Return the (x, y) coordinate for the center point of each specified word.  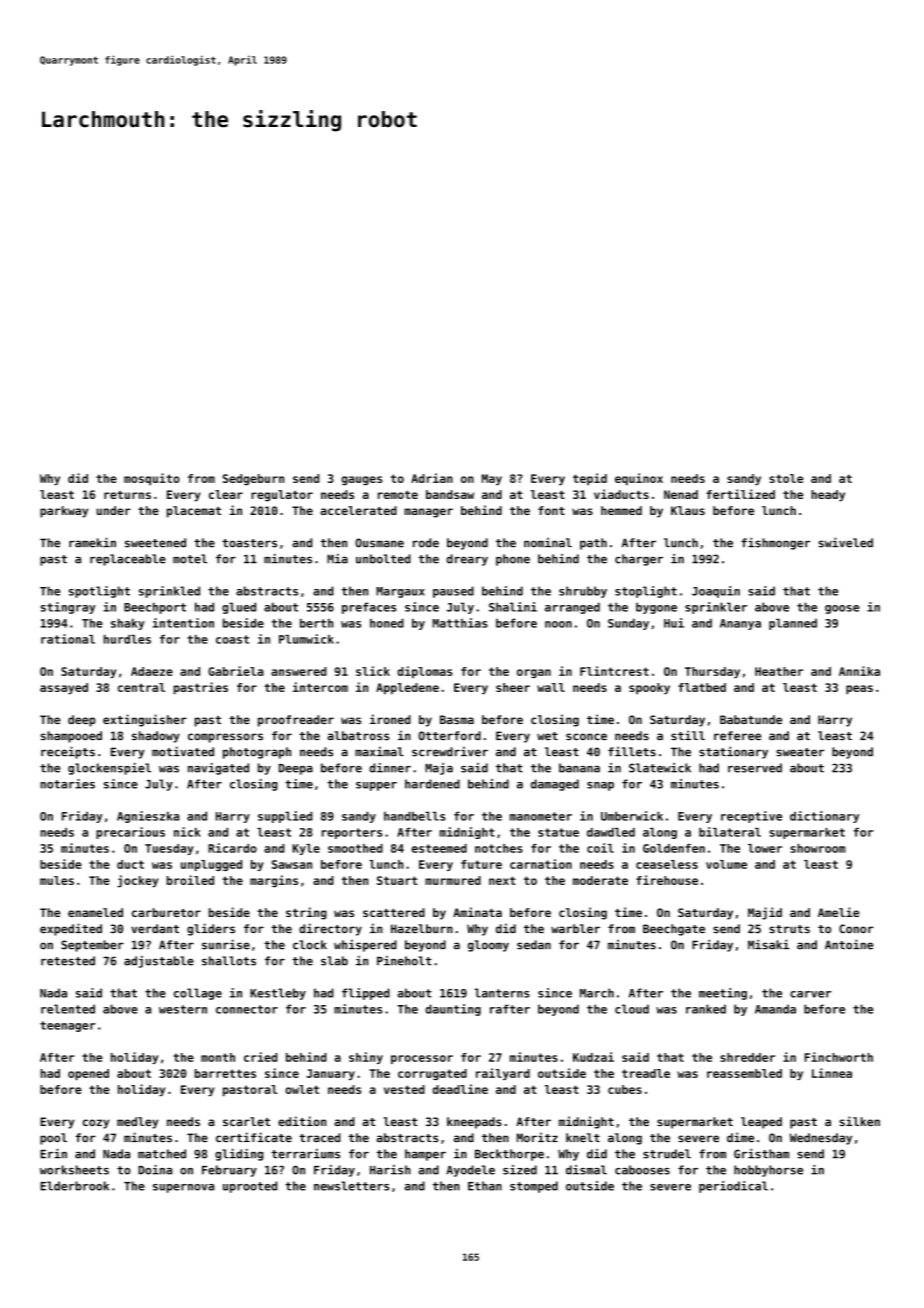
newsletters (351, 1186)
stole (786, 478)
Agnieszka (148, 817)
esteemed (439, 848)
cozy (96, 1124)
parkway (64, 512)
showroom (818, 848)
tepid (590, 479)
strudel (667, 1154)
